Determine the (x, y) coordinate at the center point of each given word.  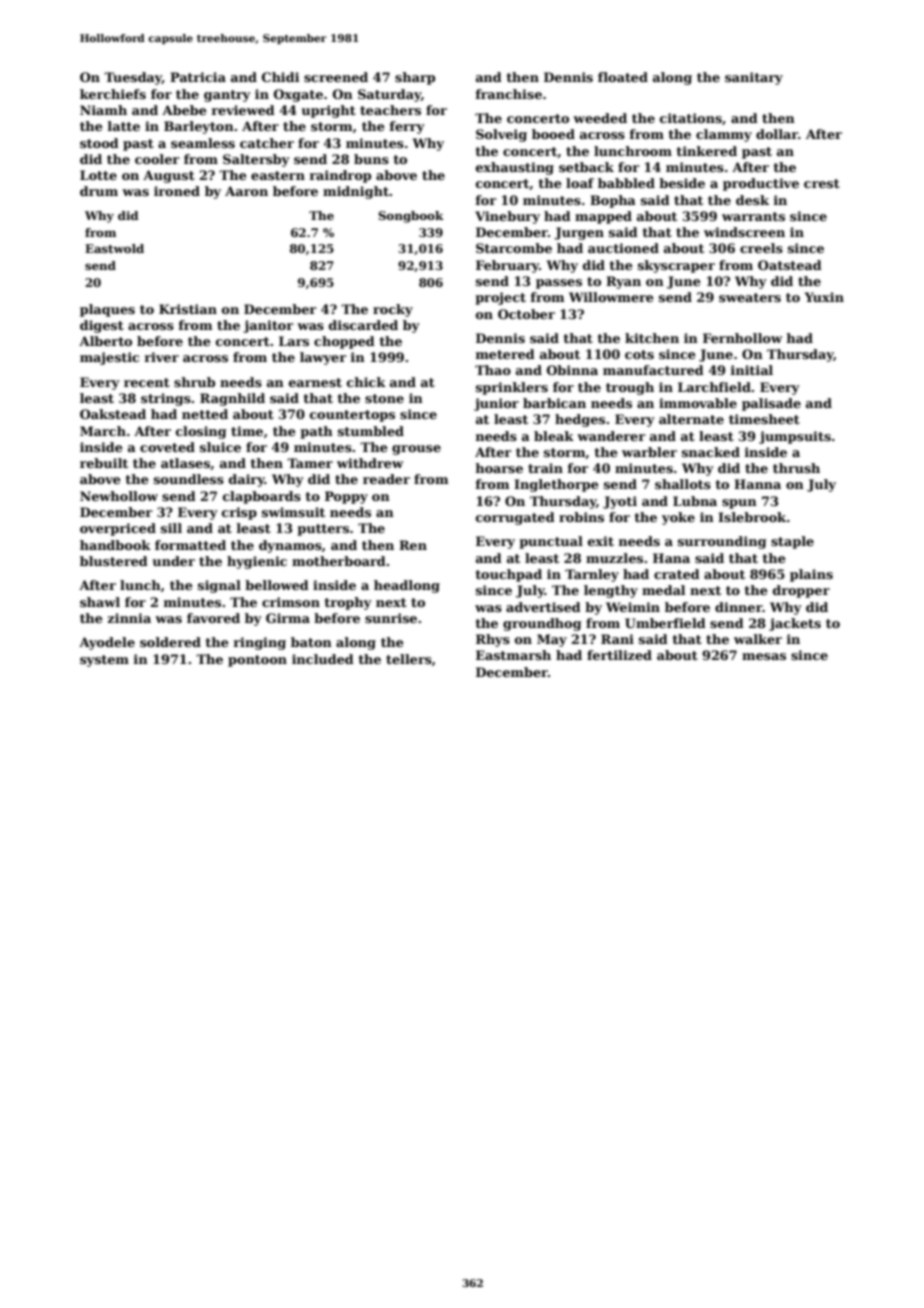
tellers (409, 659)
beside (682, 183)
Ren (413, 545)
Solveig (501, 135)
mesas (764, 656)
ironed (177, 191)
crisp (239, 513)
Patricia (198, 77)
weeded (600, 118)
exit (601, 541)
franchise (509, 94)
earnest (315, 382)
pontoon (257, 661)
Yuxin (824, 297)
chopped (344, 342)
